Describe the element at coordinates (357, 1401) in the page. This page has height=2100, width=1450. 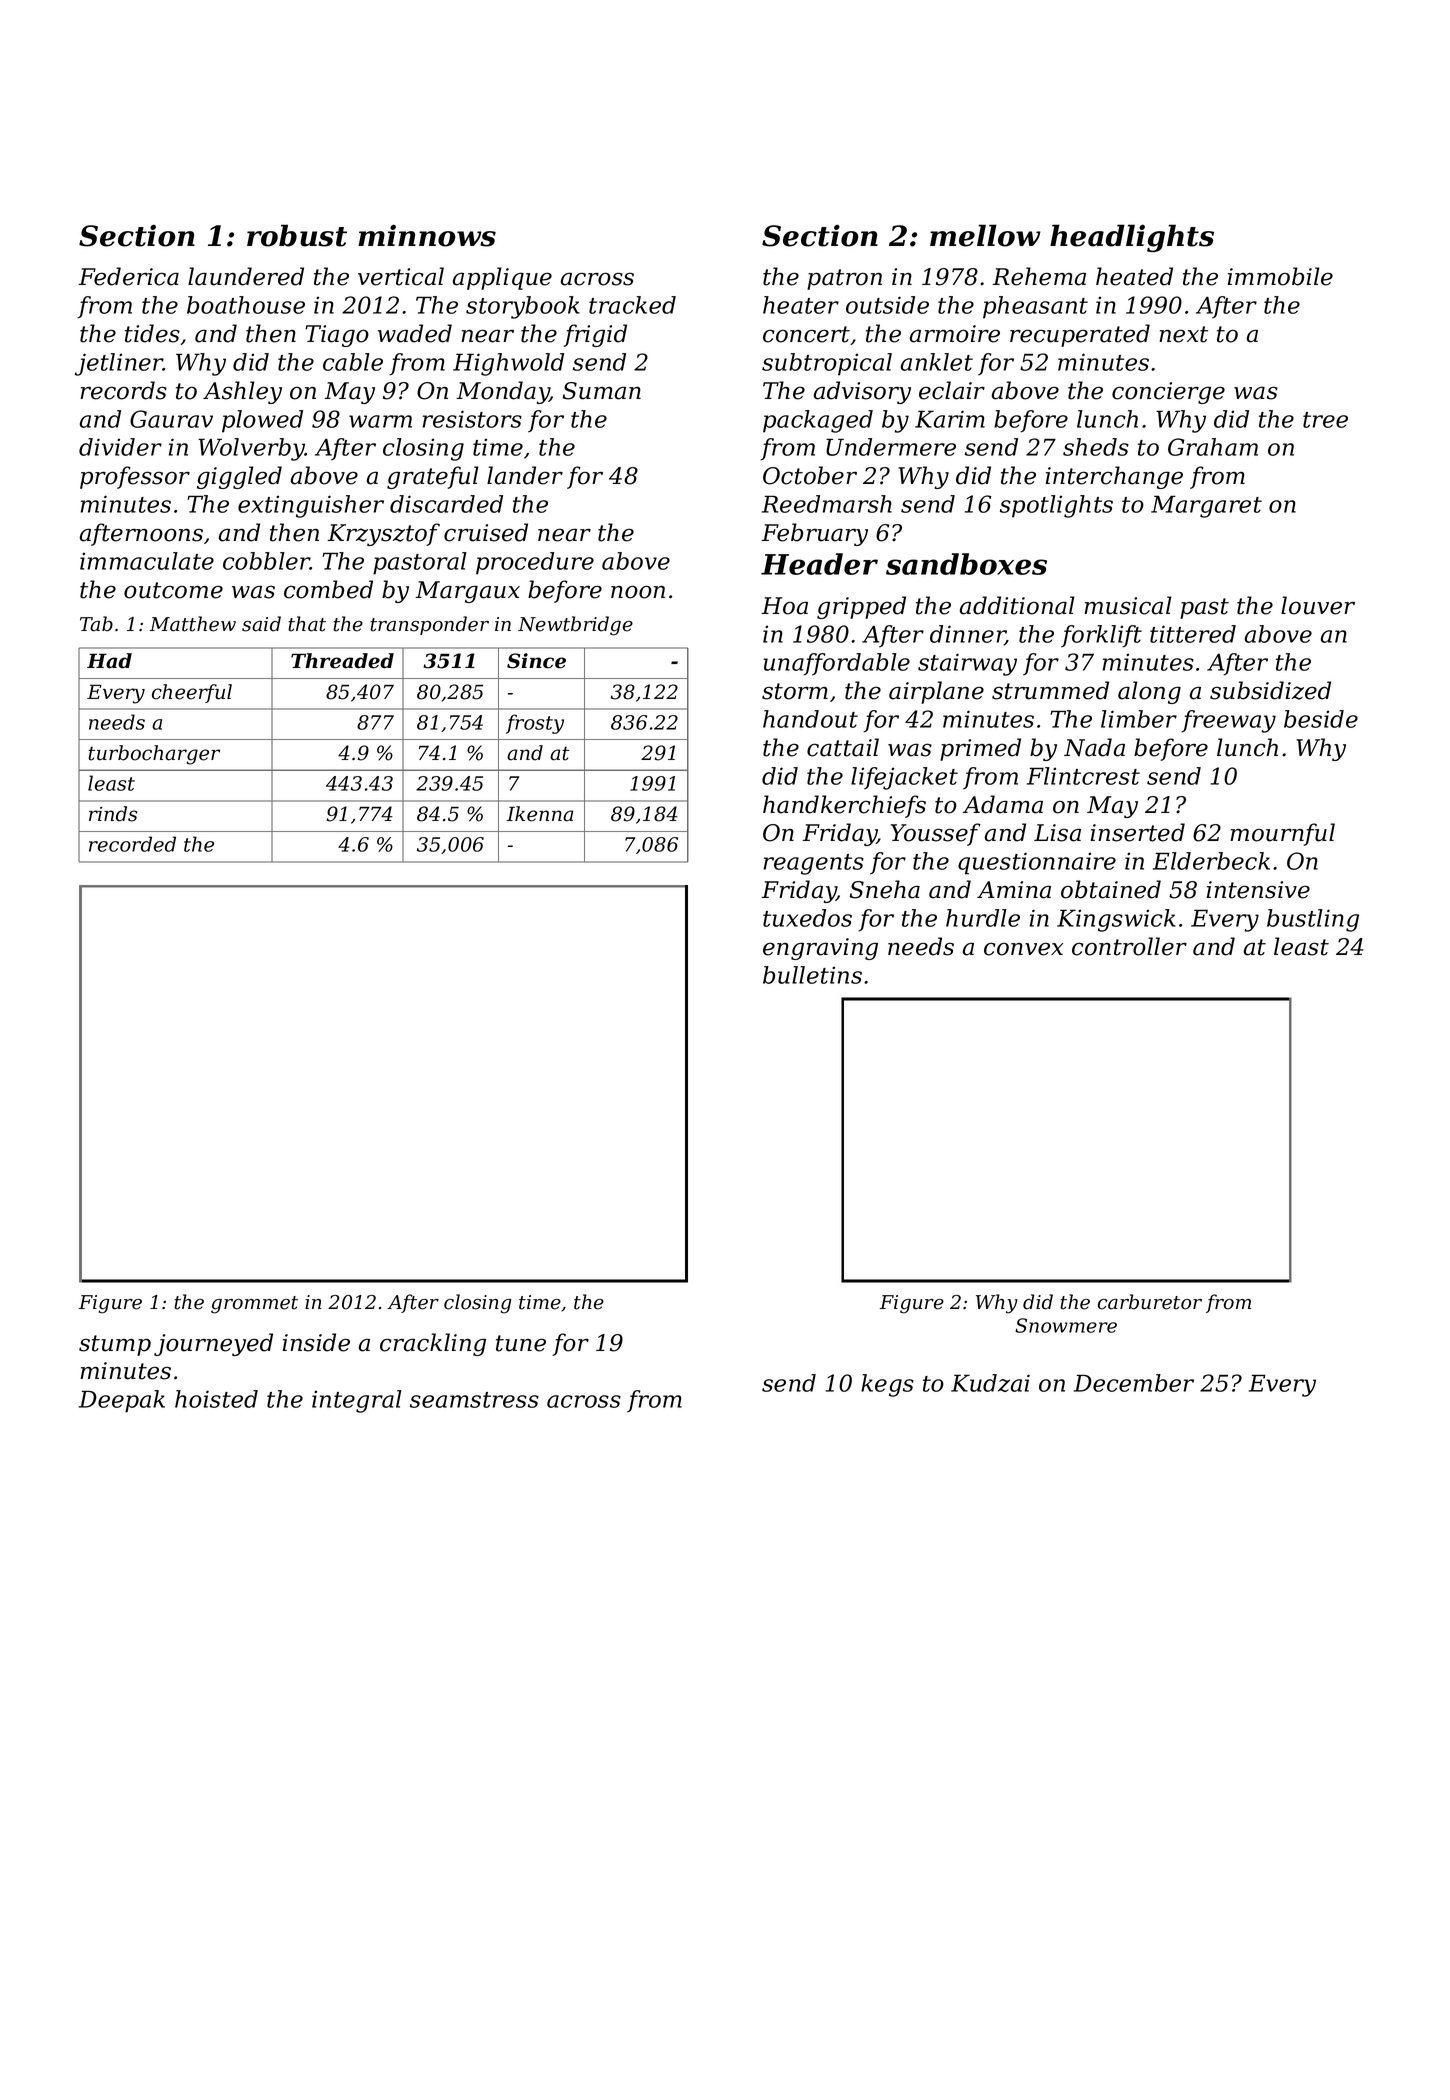
I see `integral` at that location.
